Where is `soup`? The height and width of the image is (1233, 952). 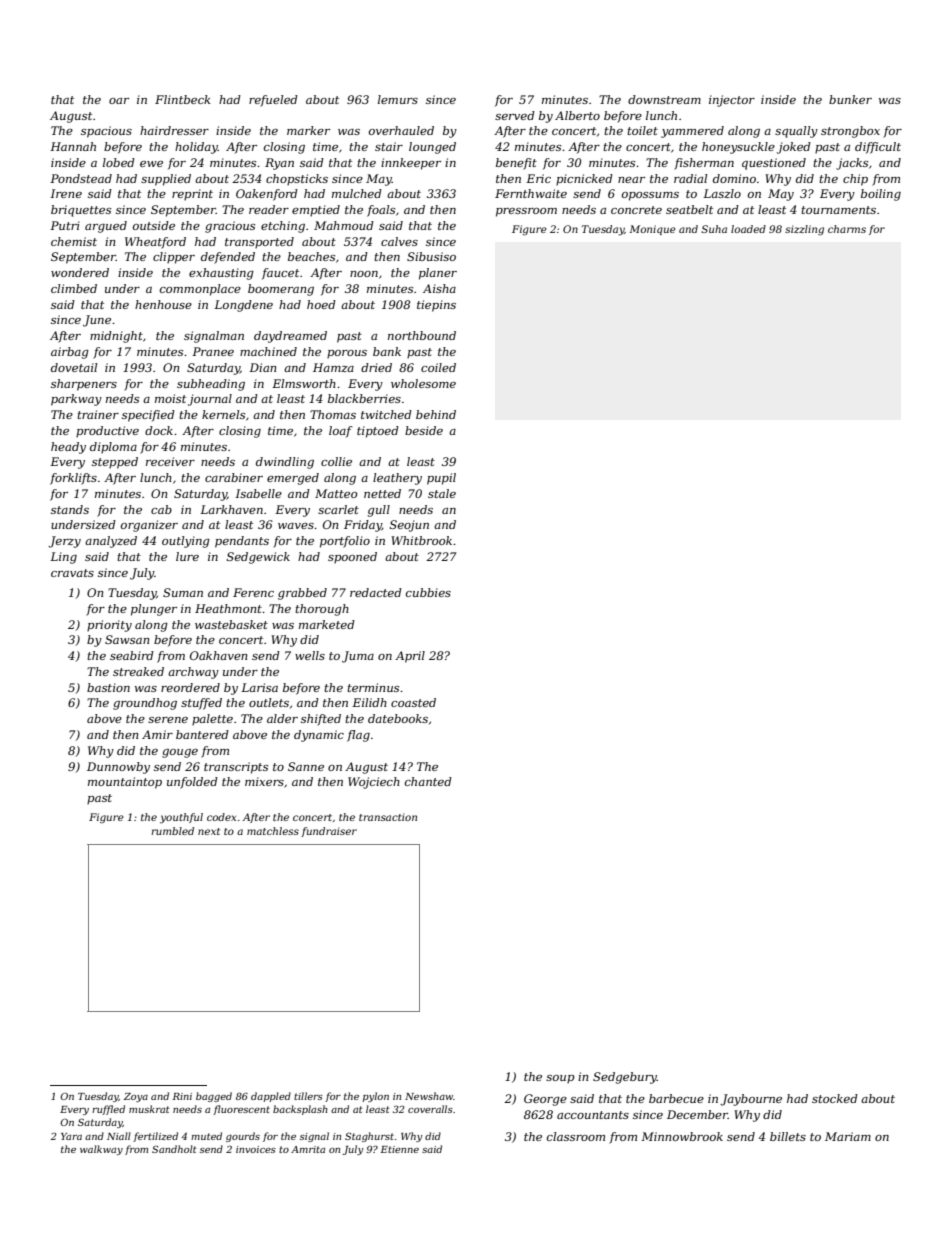
soup is located at coordinates (560, 1079).
